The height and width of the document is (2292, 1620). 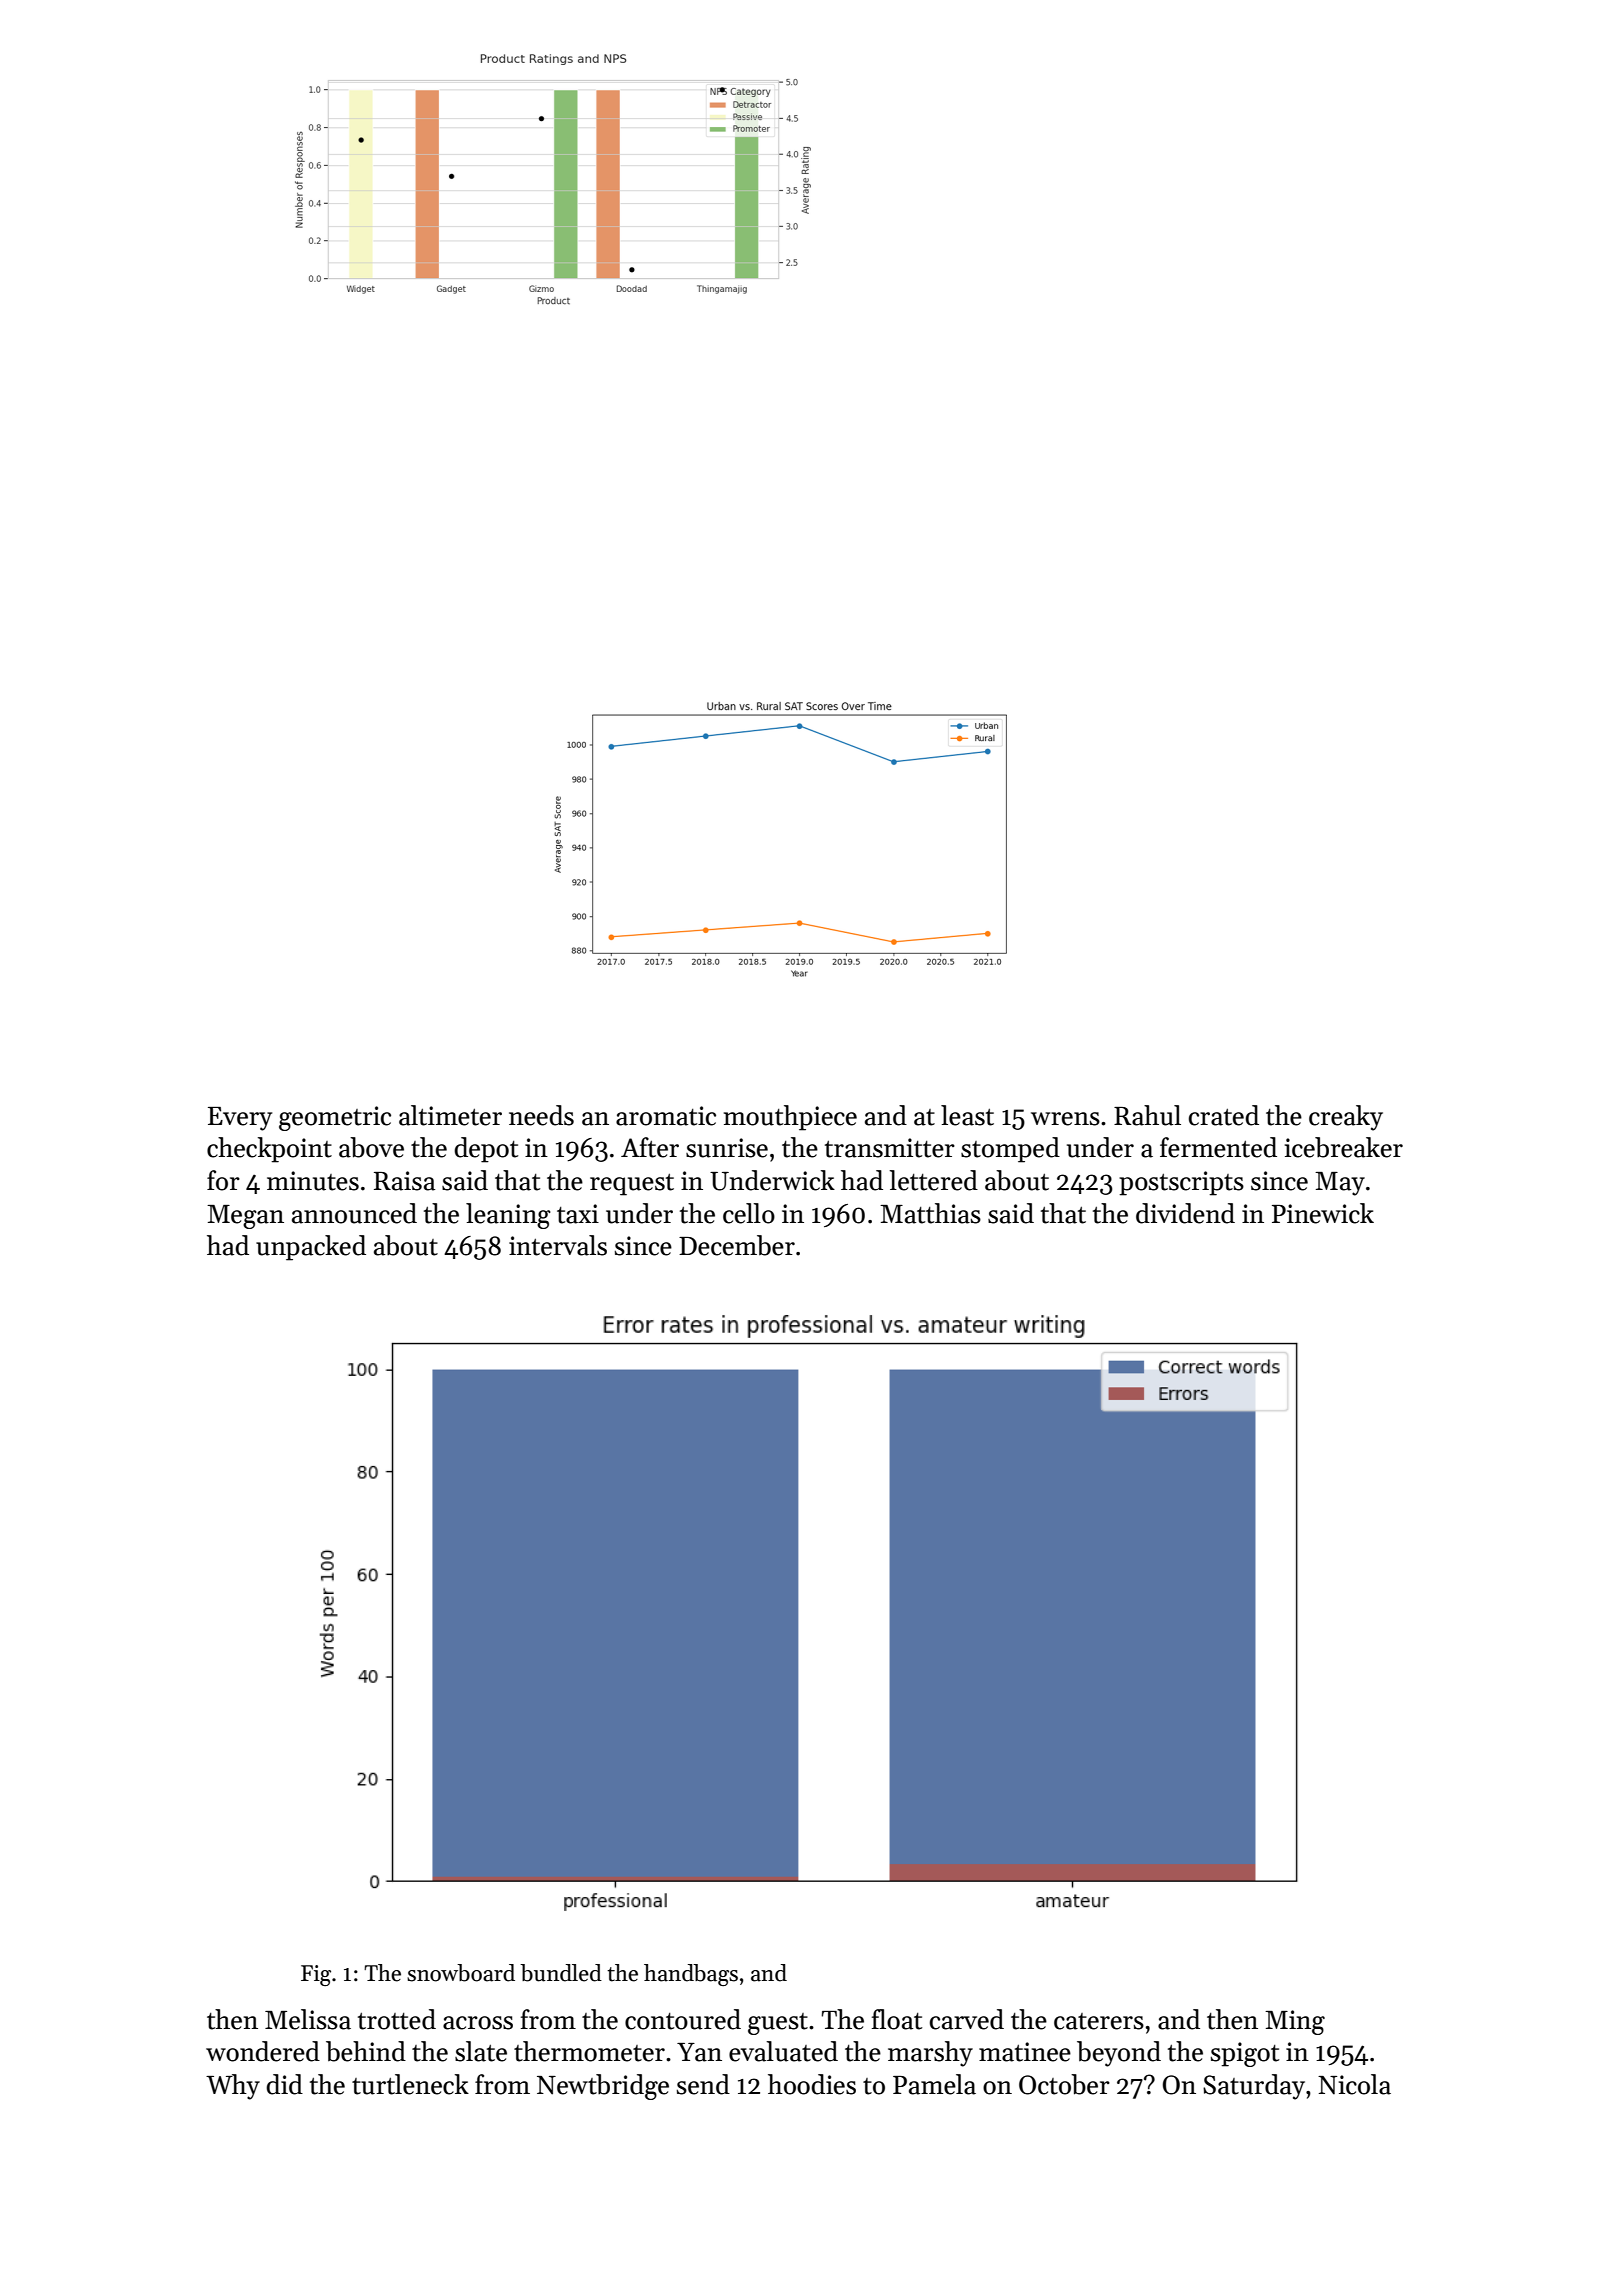 What do you see at coordinates (558, 1245) in the document?
I see `intervals` at bounding box center [558, 1245].
